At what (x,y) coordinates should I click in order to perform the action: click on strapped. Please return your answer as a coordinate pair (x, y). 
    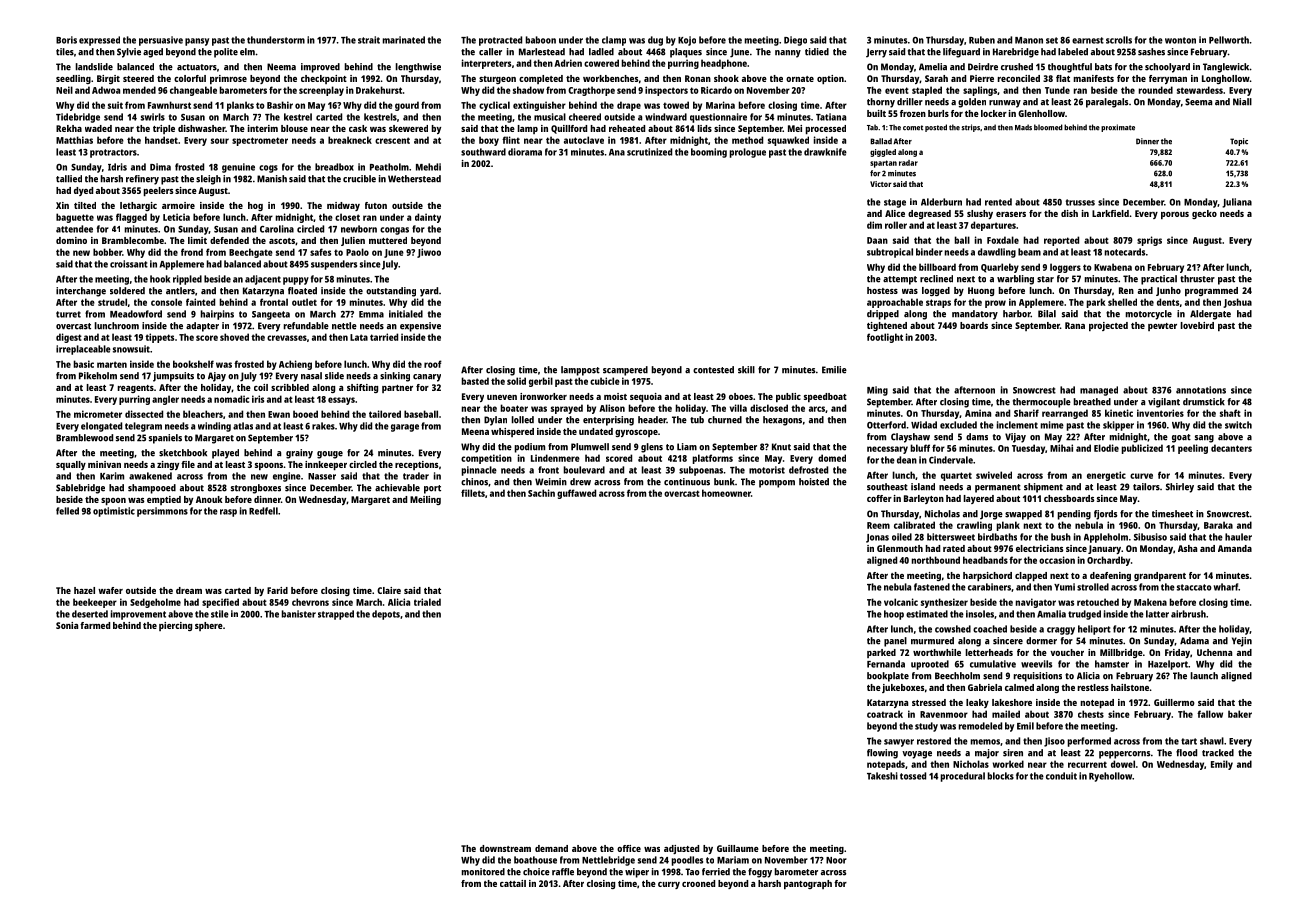
    Looking at the image, I should click on (336, 615).
